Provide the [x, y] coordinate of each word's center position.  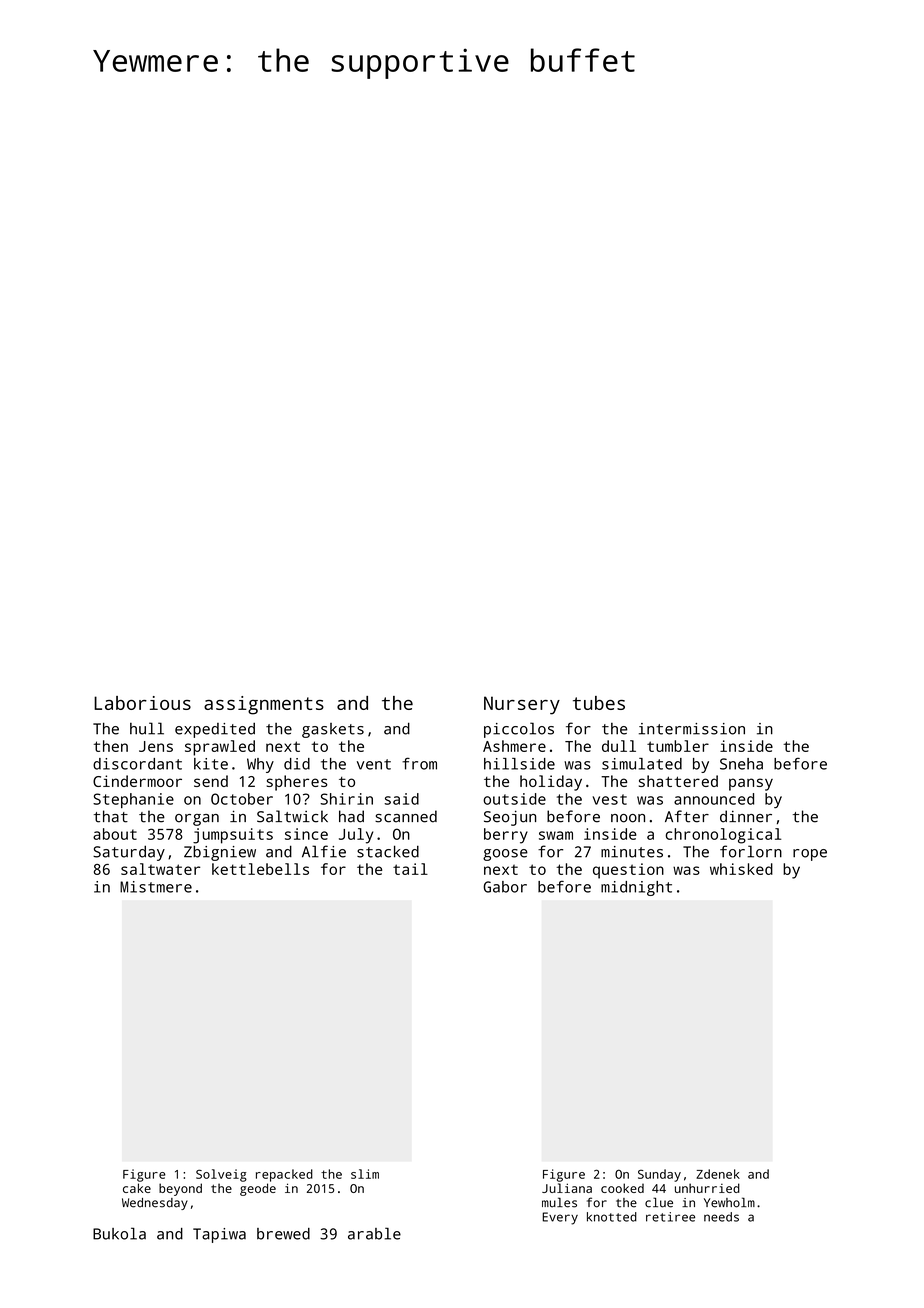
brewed [283, 1234]
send [211, 781]
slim [365, 1174]
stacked [388, 851]
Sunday [659, 1175]
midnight [636, 888]
